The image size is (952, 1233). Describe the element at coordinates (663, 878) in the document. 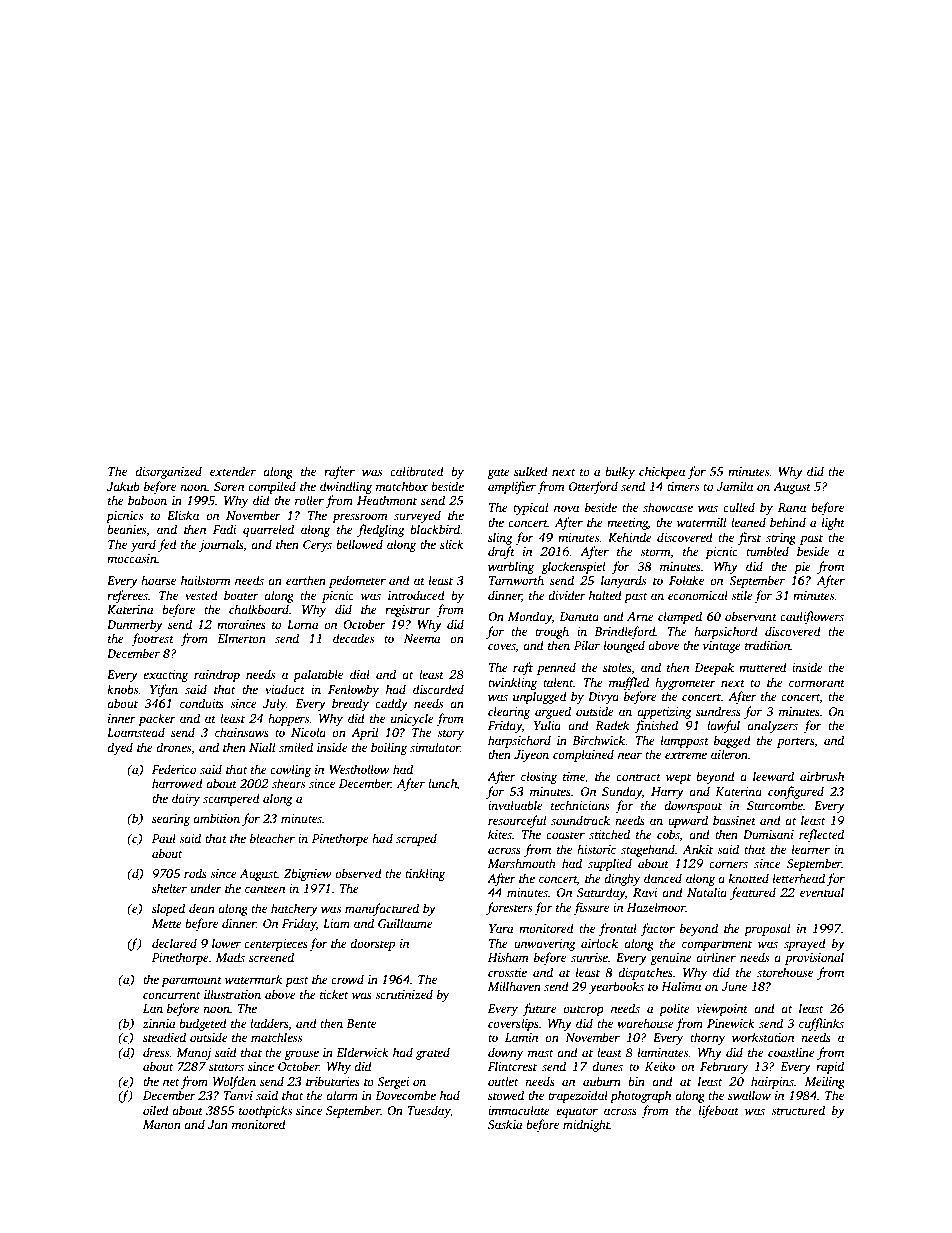

I see `danced` at that location.
